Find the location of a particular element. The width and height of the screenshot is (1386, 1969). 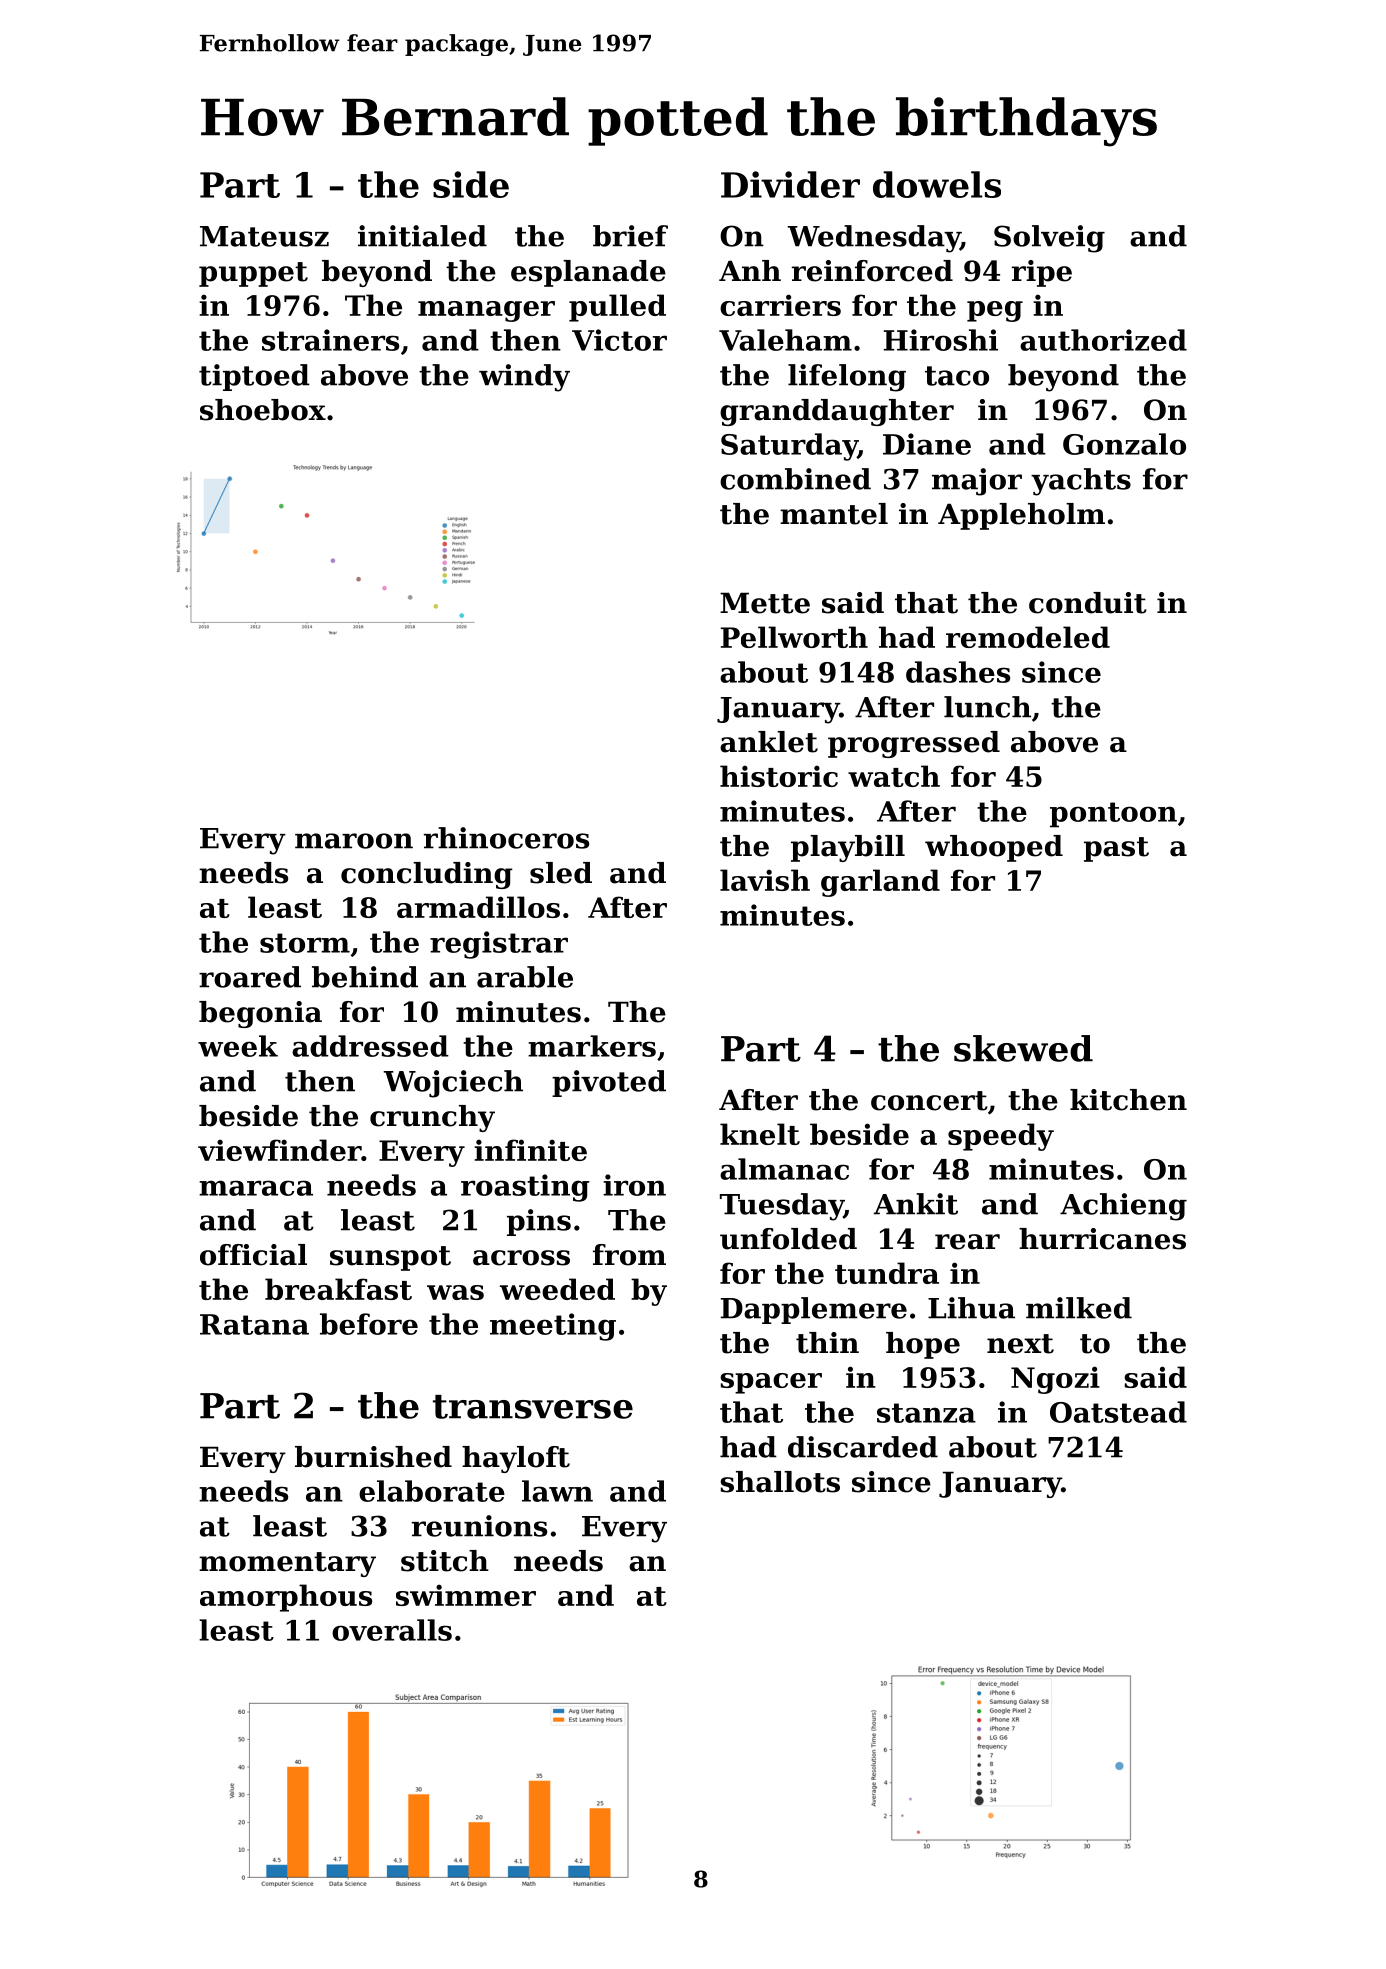

before is located at coordinates (369, 1324).
